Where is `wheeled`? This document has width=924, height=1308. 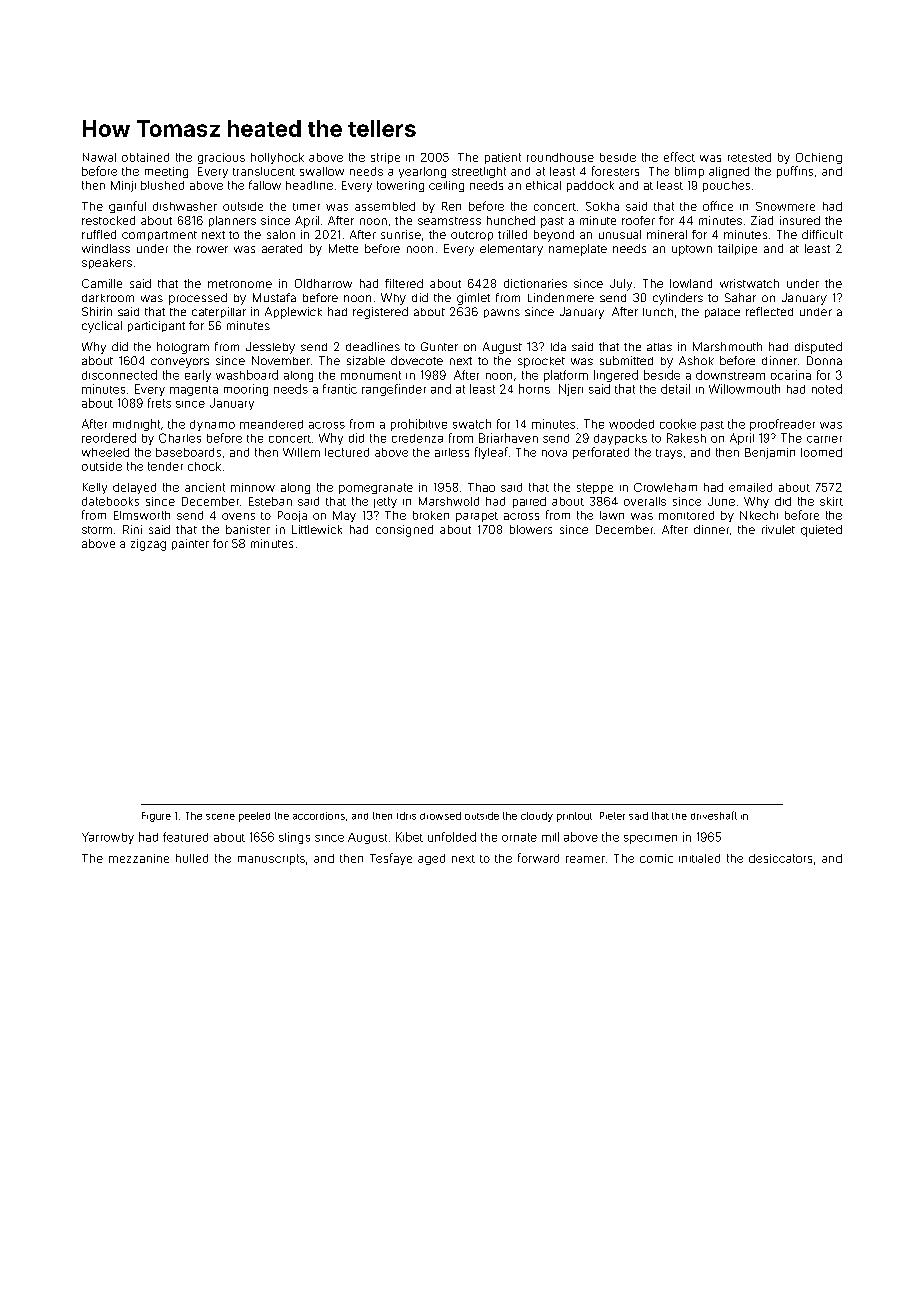 wheeled is located at coordinates (105, 452).
